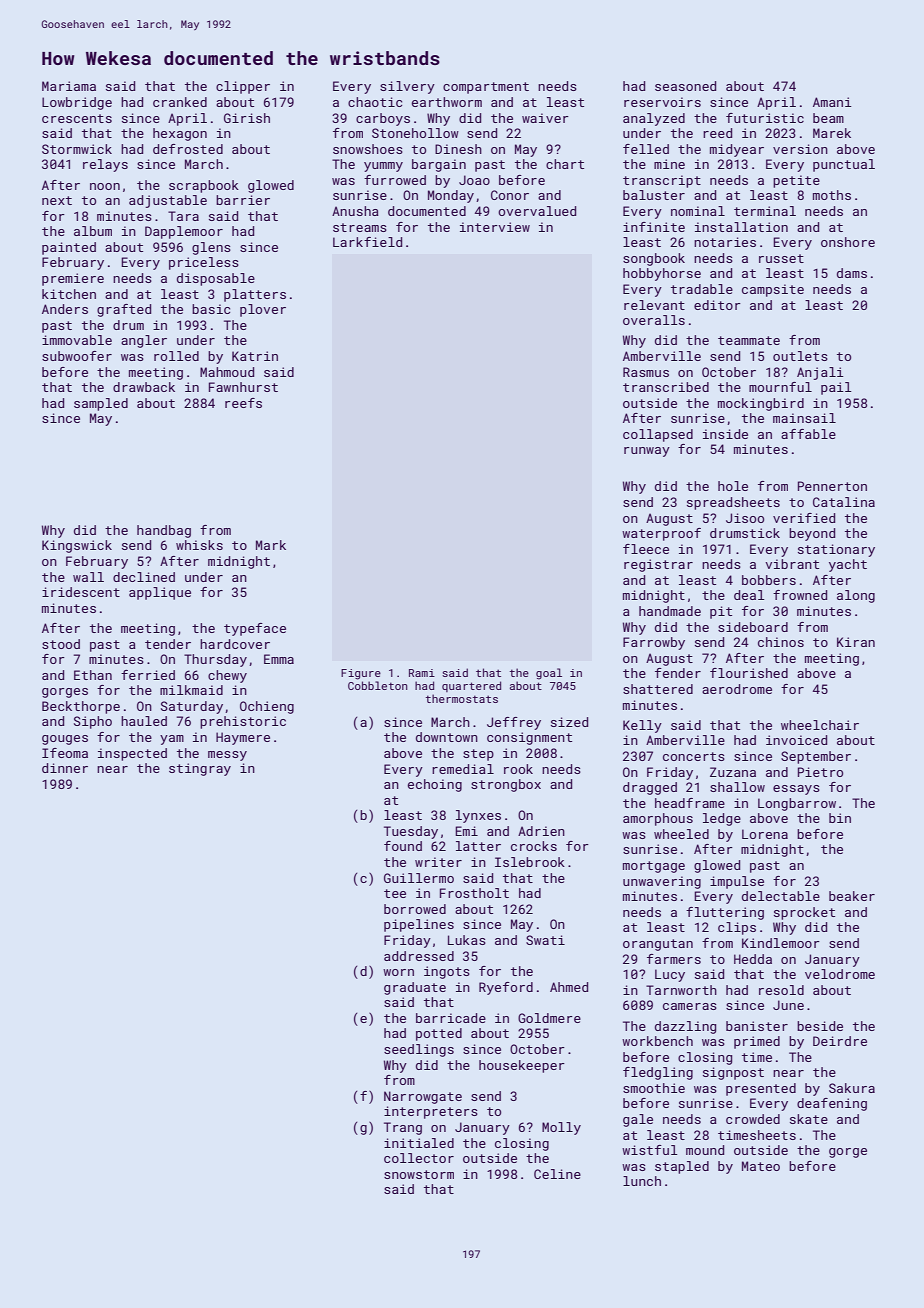 The height and width of the screenshot is (1308, 924). What do you see at coordinates (486, 88) in the screenshot?
I see `compartment` at bounding box center [486, 88].
